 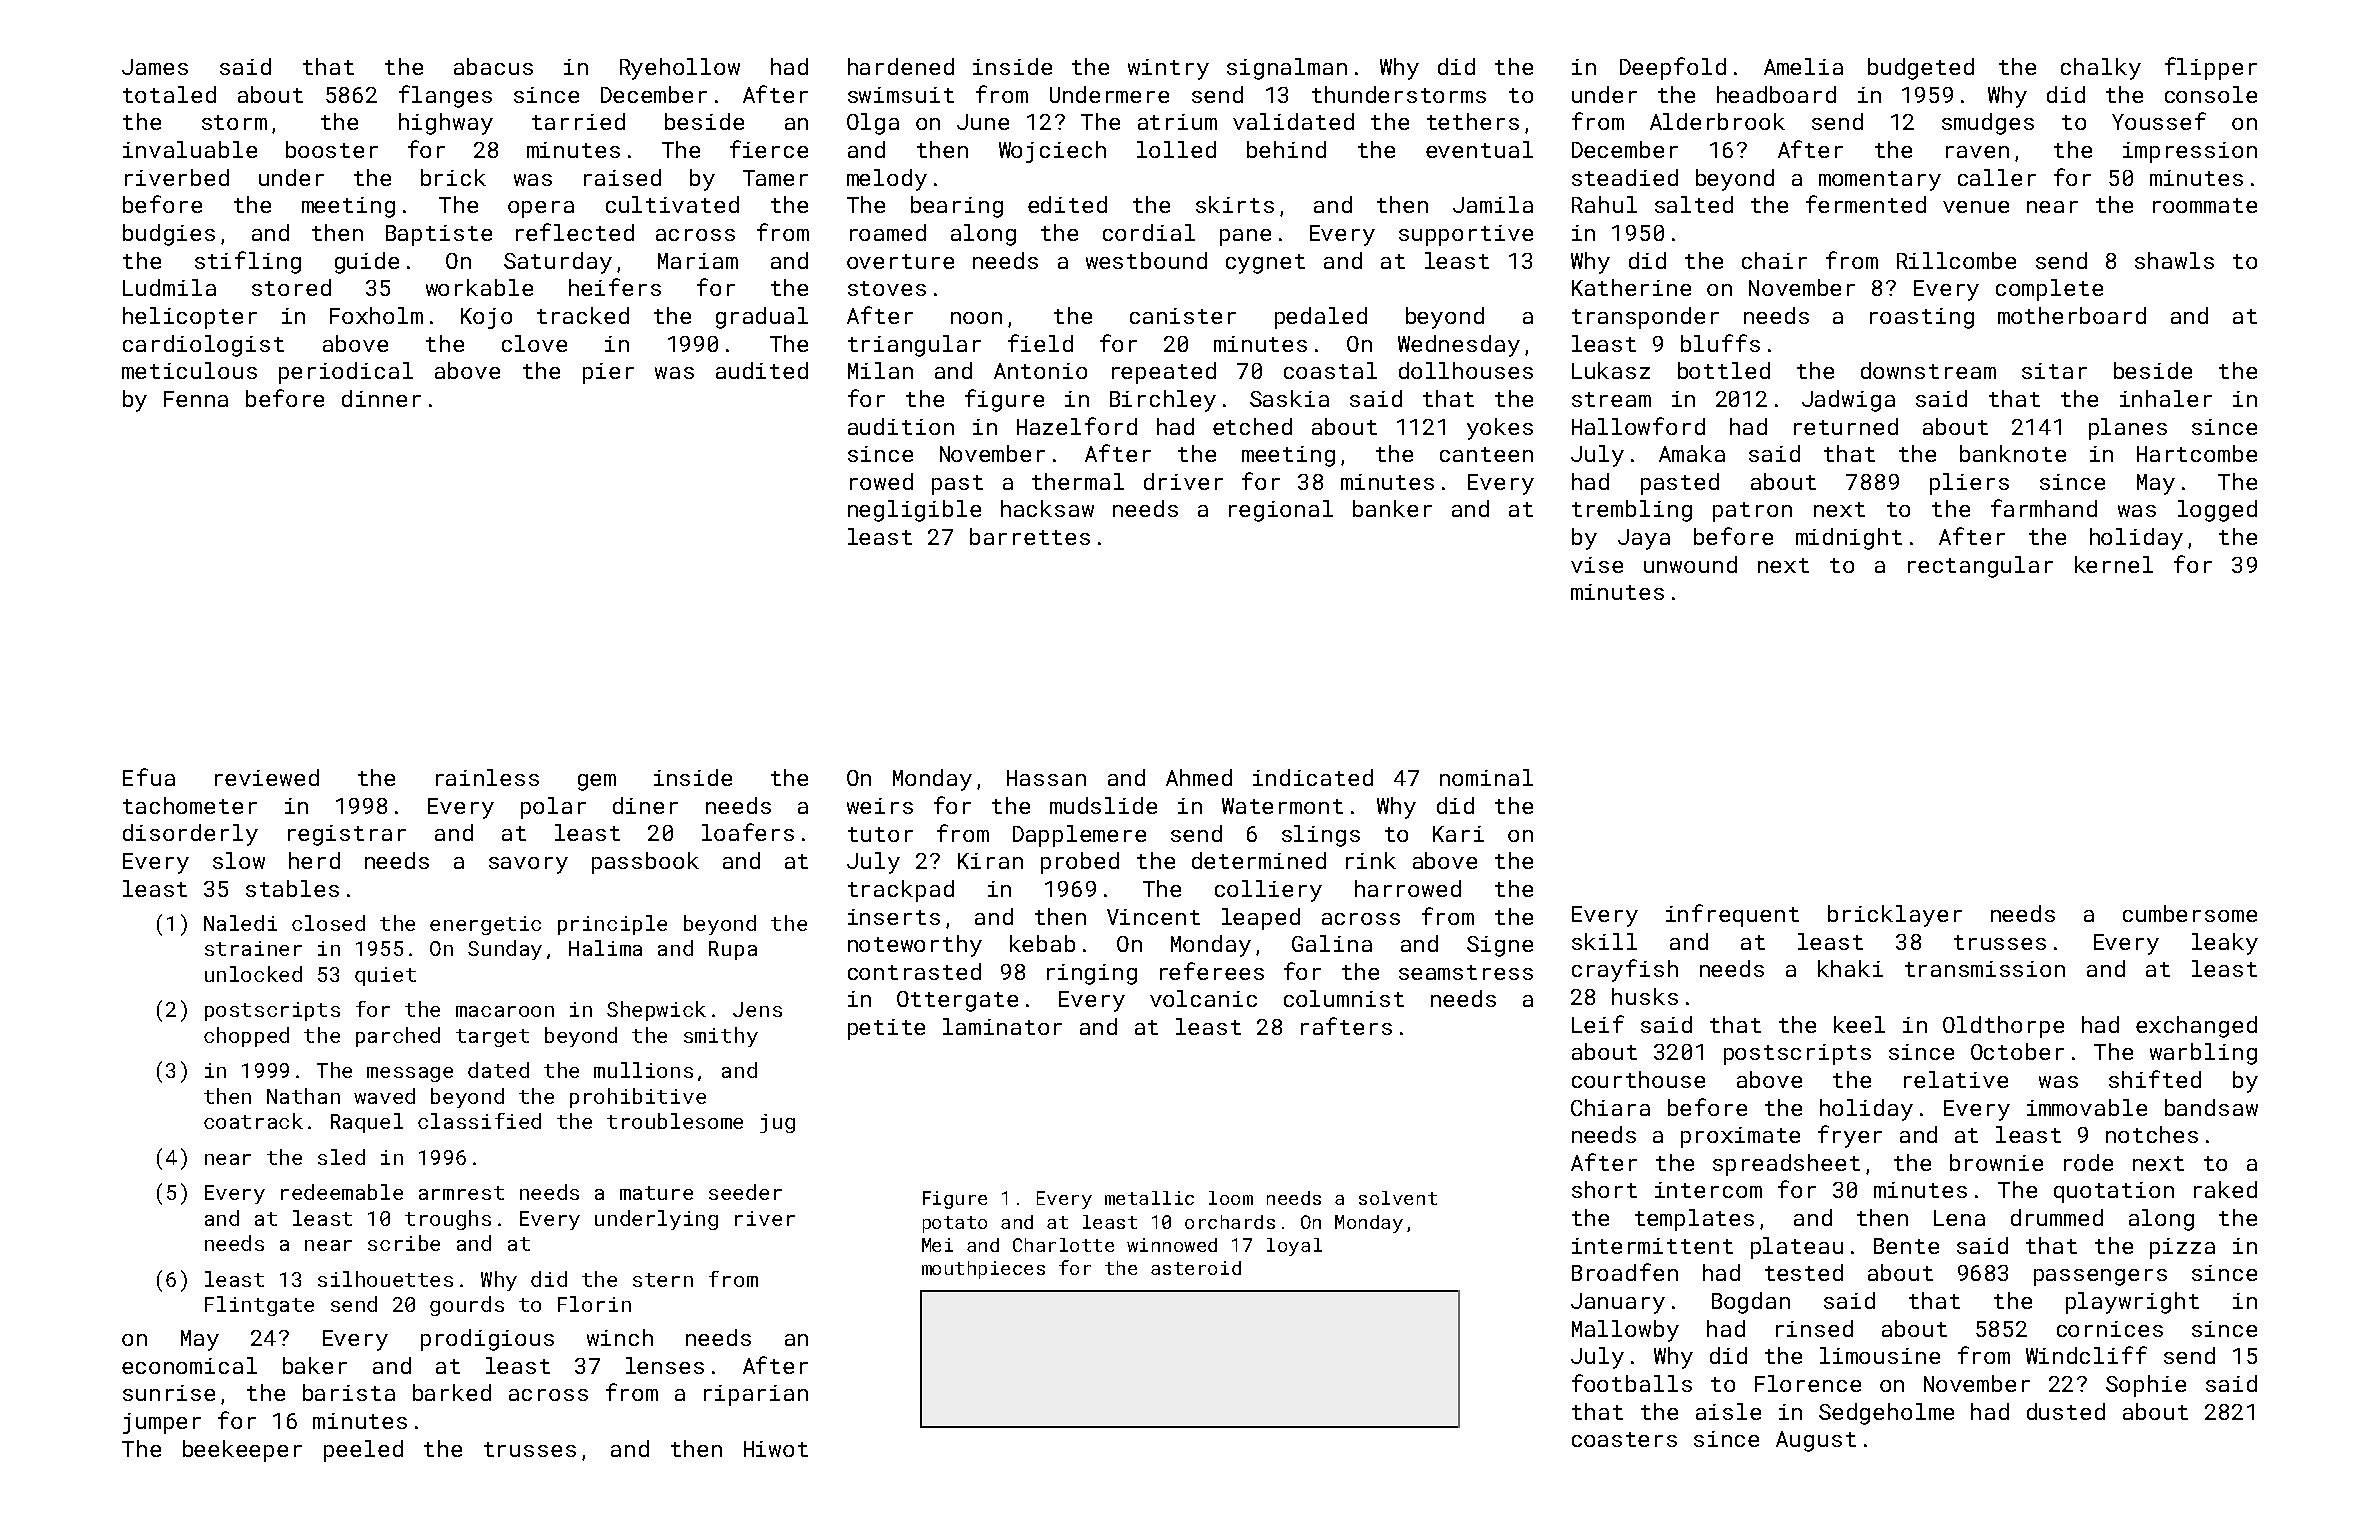 What do you see at coordinates (914, 511) in the image?
I see `negligible` at bounding box center [914, 511].
